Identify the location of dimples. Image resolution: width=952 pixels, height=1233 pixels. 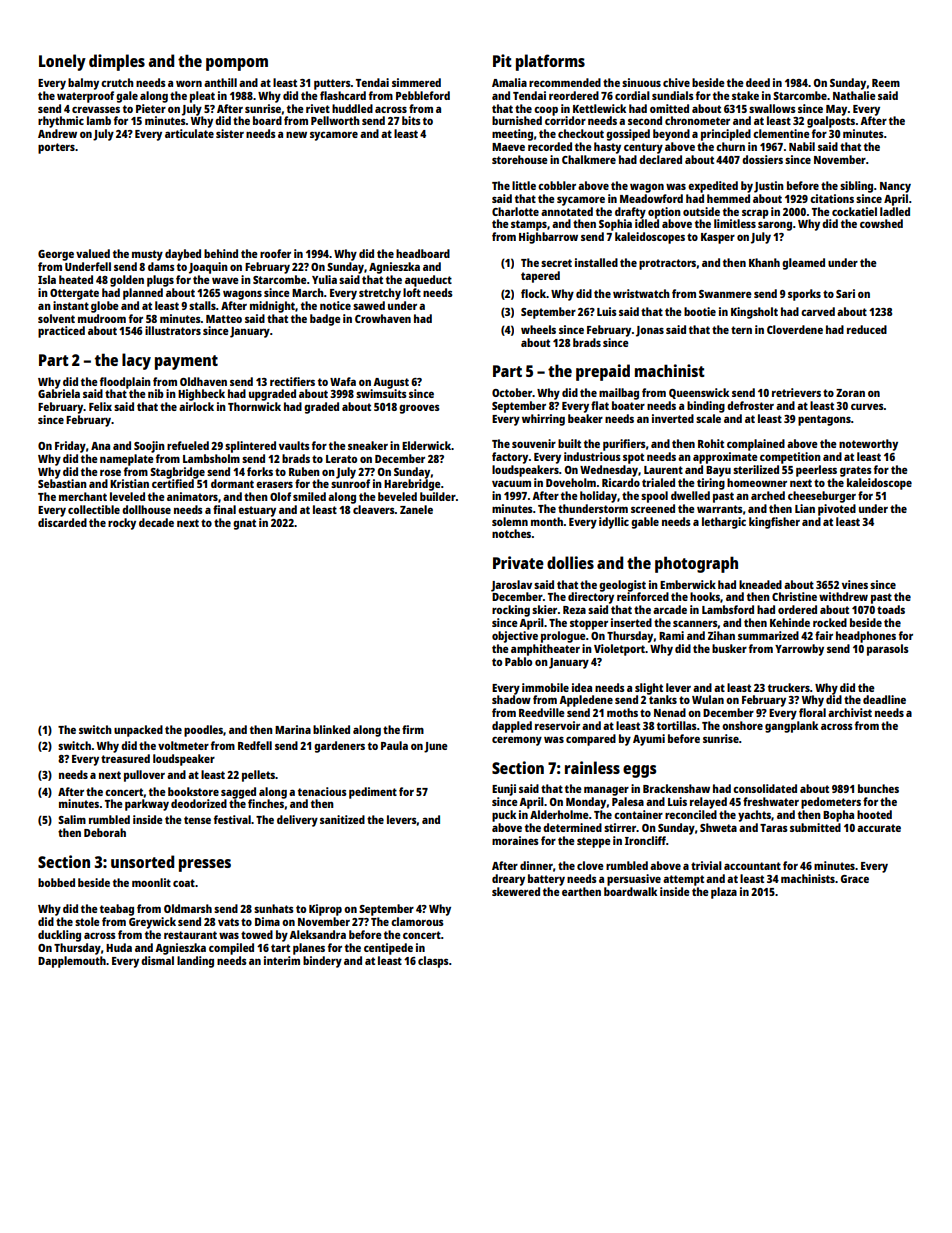
(117, 62).
